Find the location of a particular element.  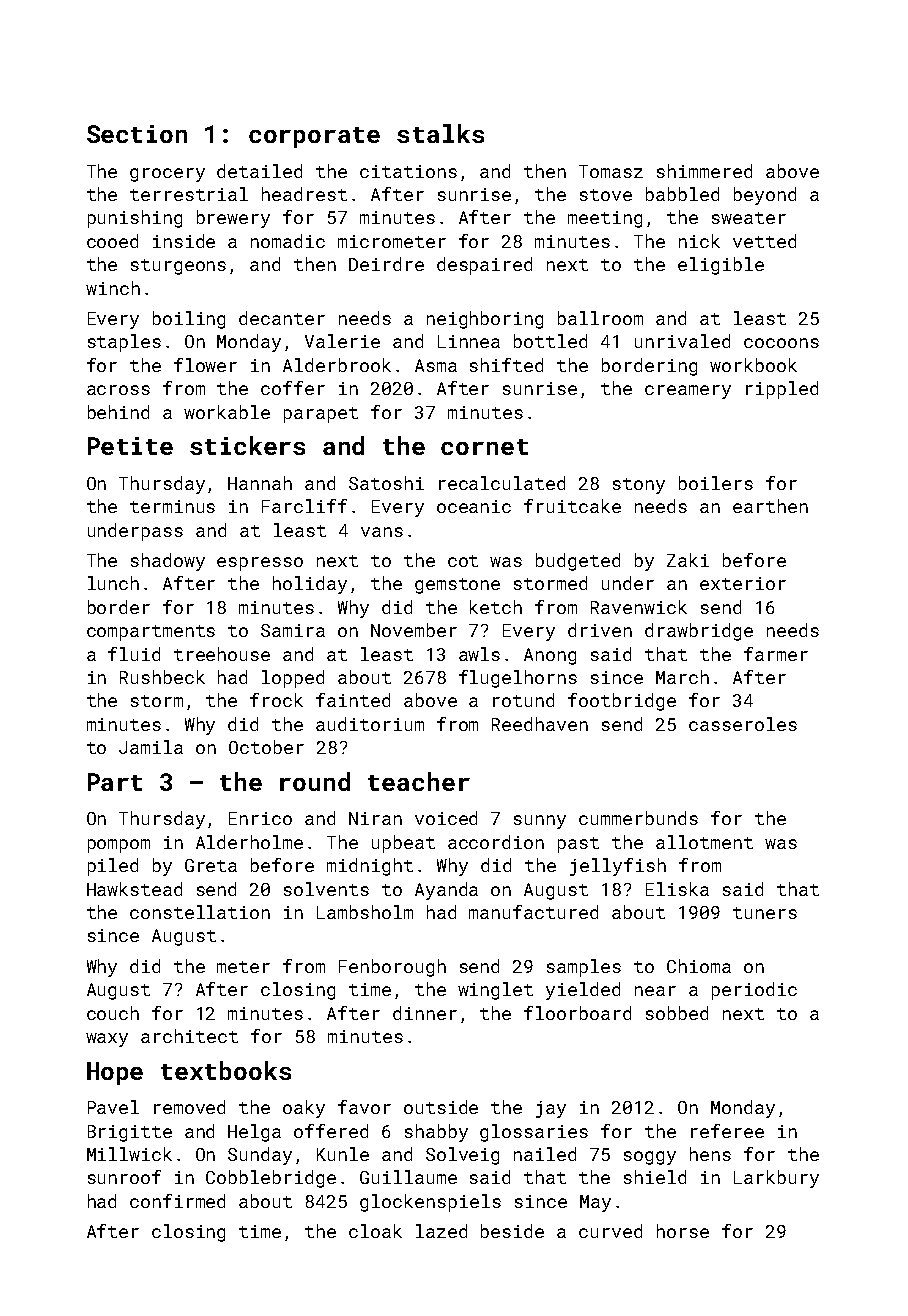

stove is located at coordinates (606, 195).
